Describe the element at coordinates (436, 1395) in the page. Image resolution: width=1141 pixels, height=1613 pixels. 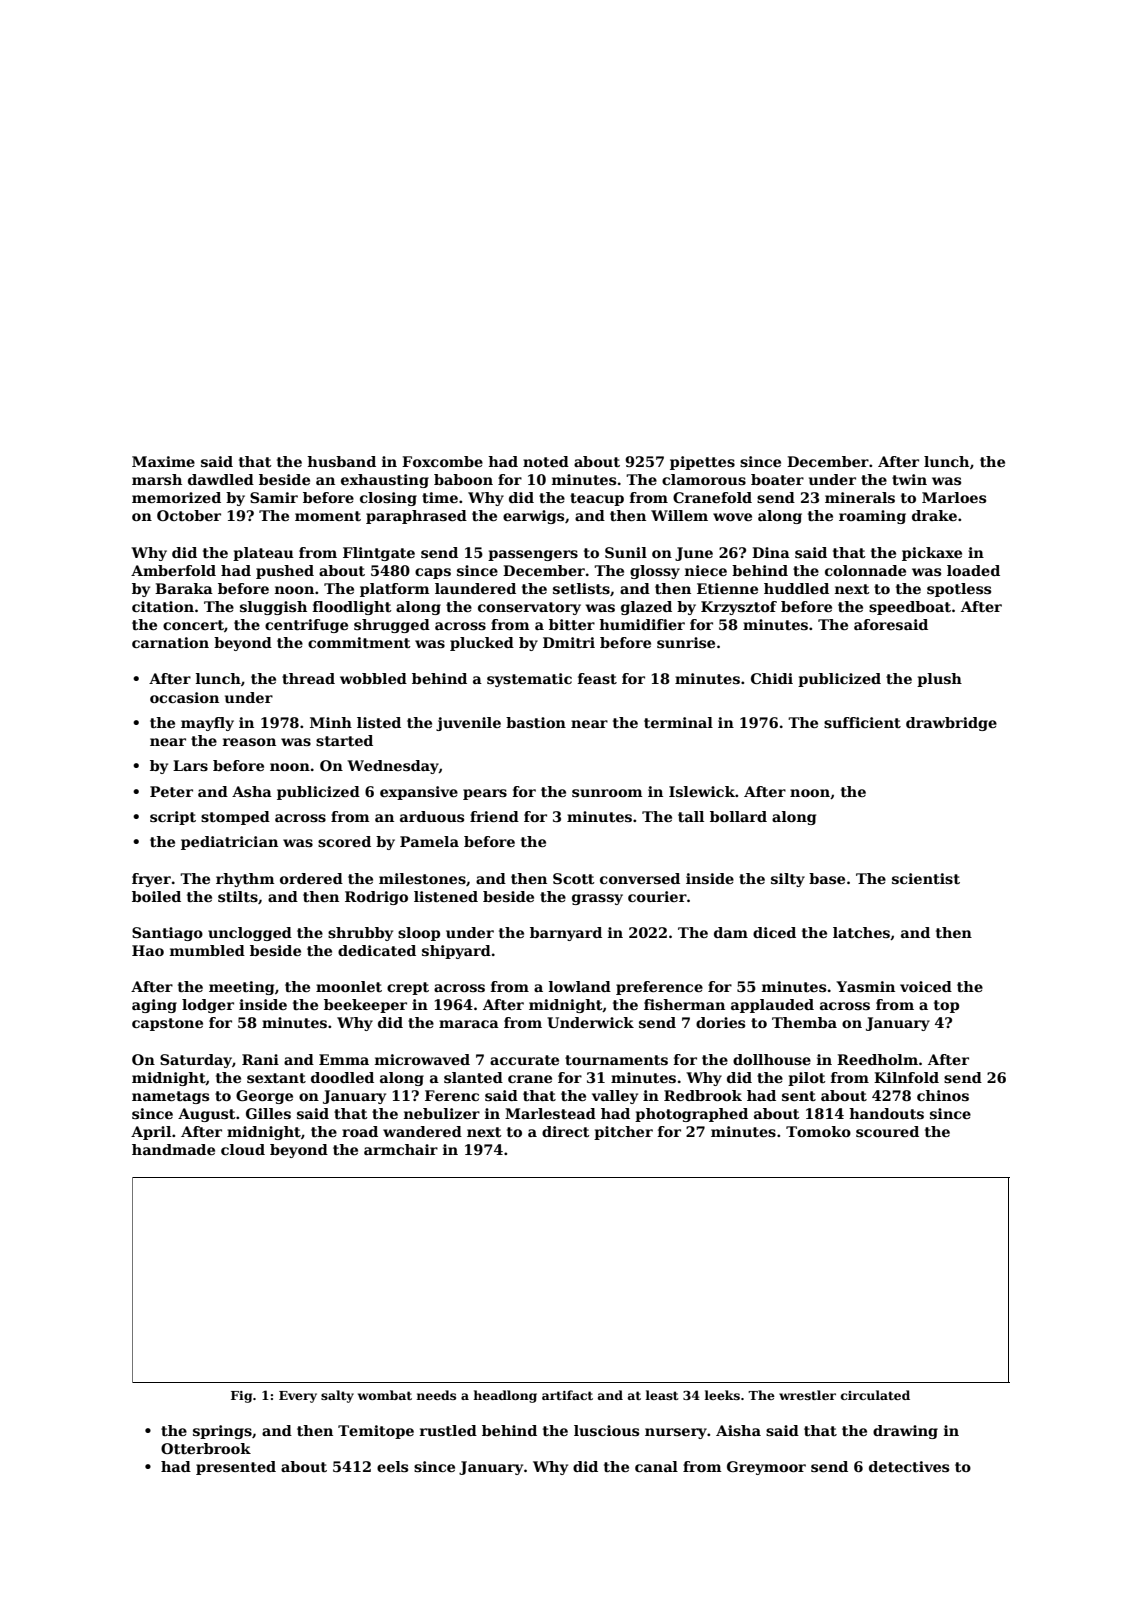
I see `needs` at that location.
